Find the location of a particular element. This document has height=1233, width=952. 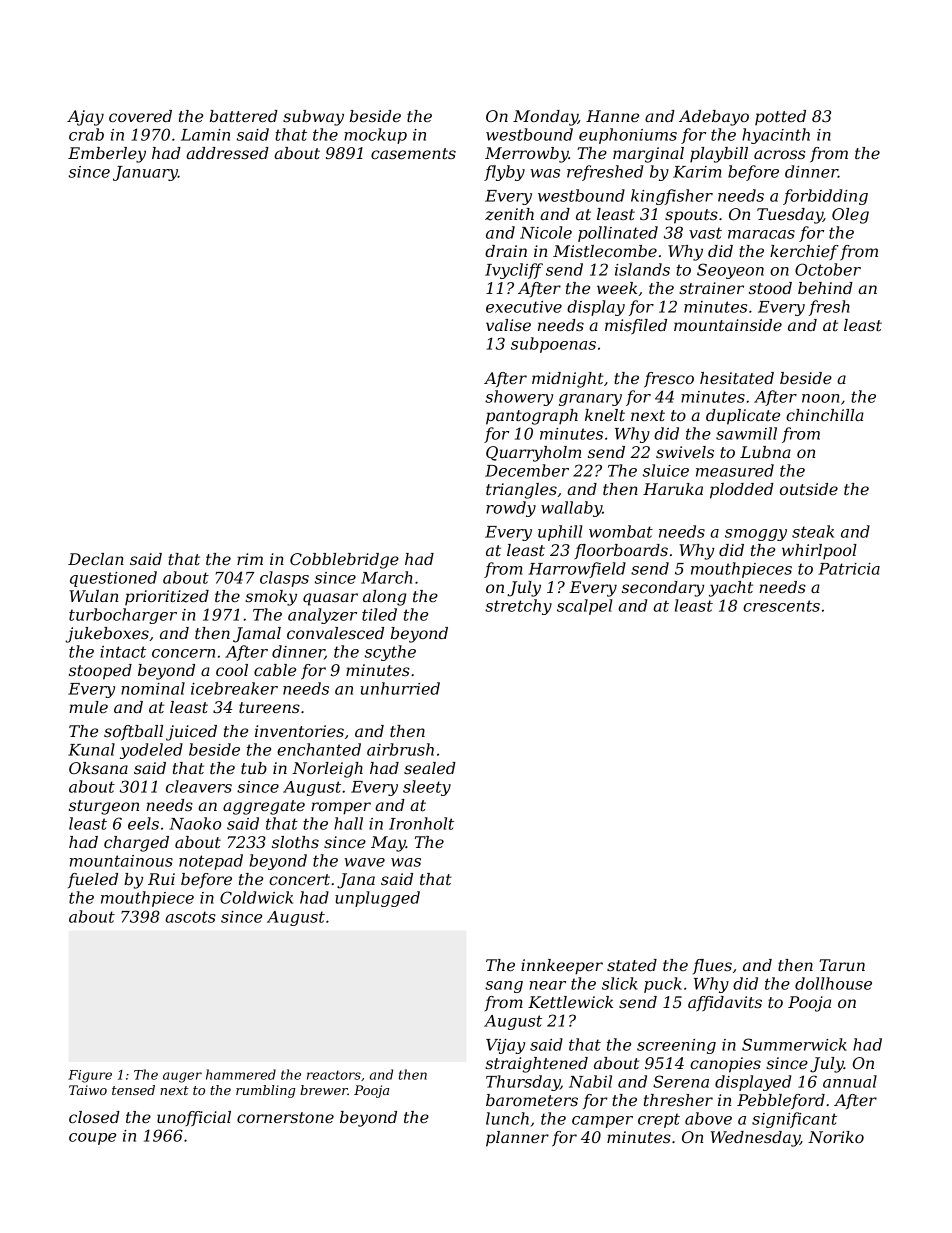

Tarun is located at coordinates (842, 965).
